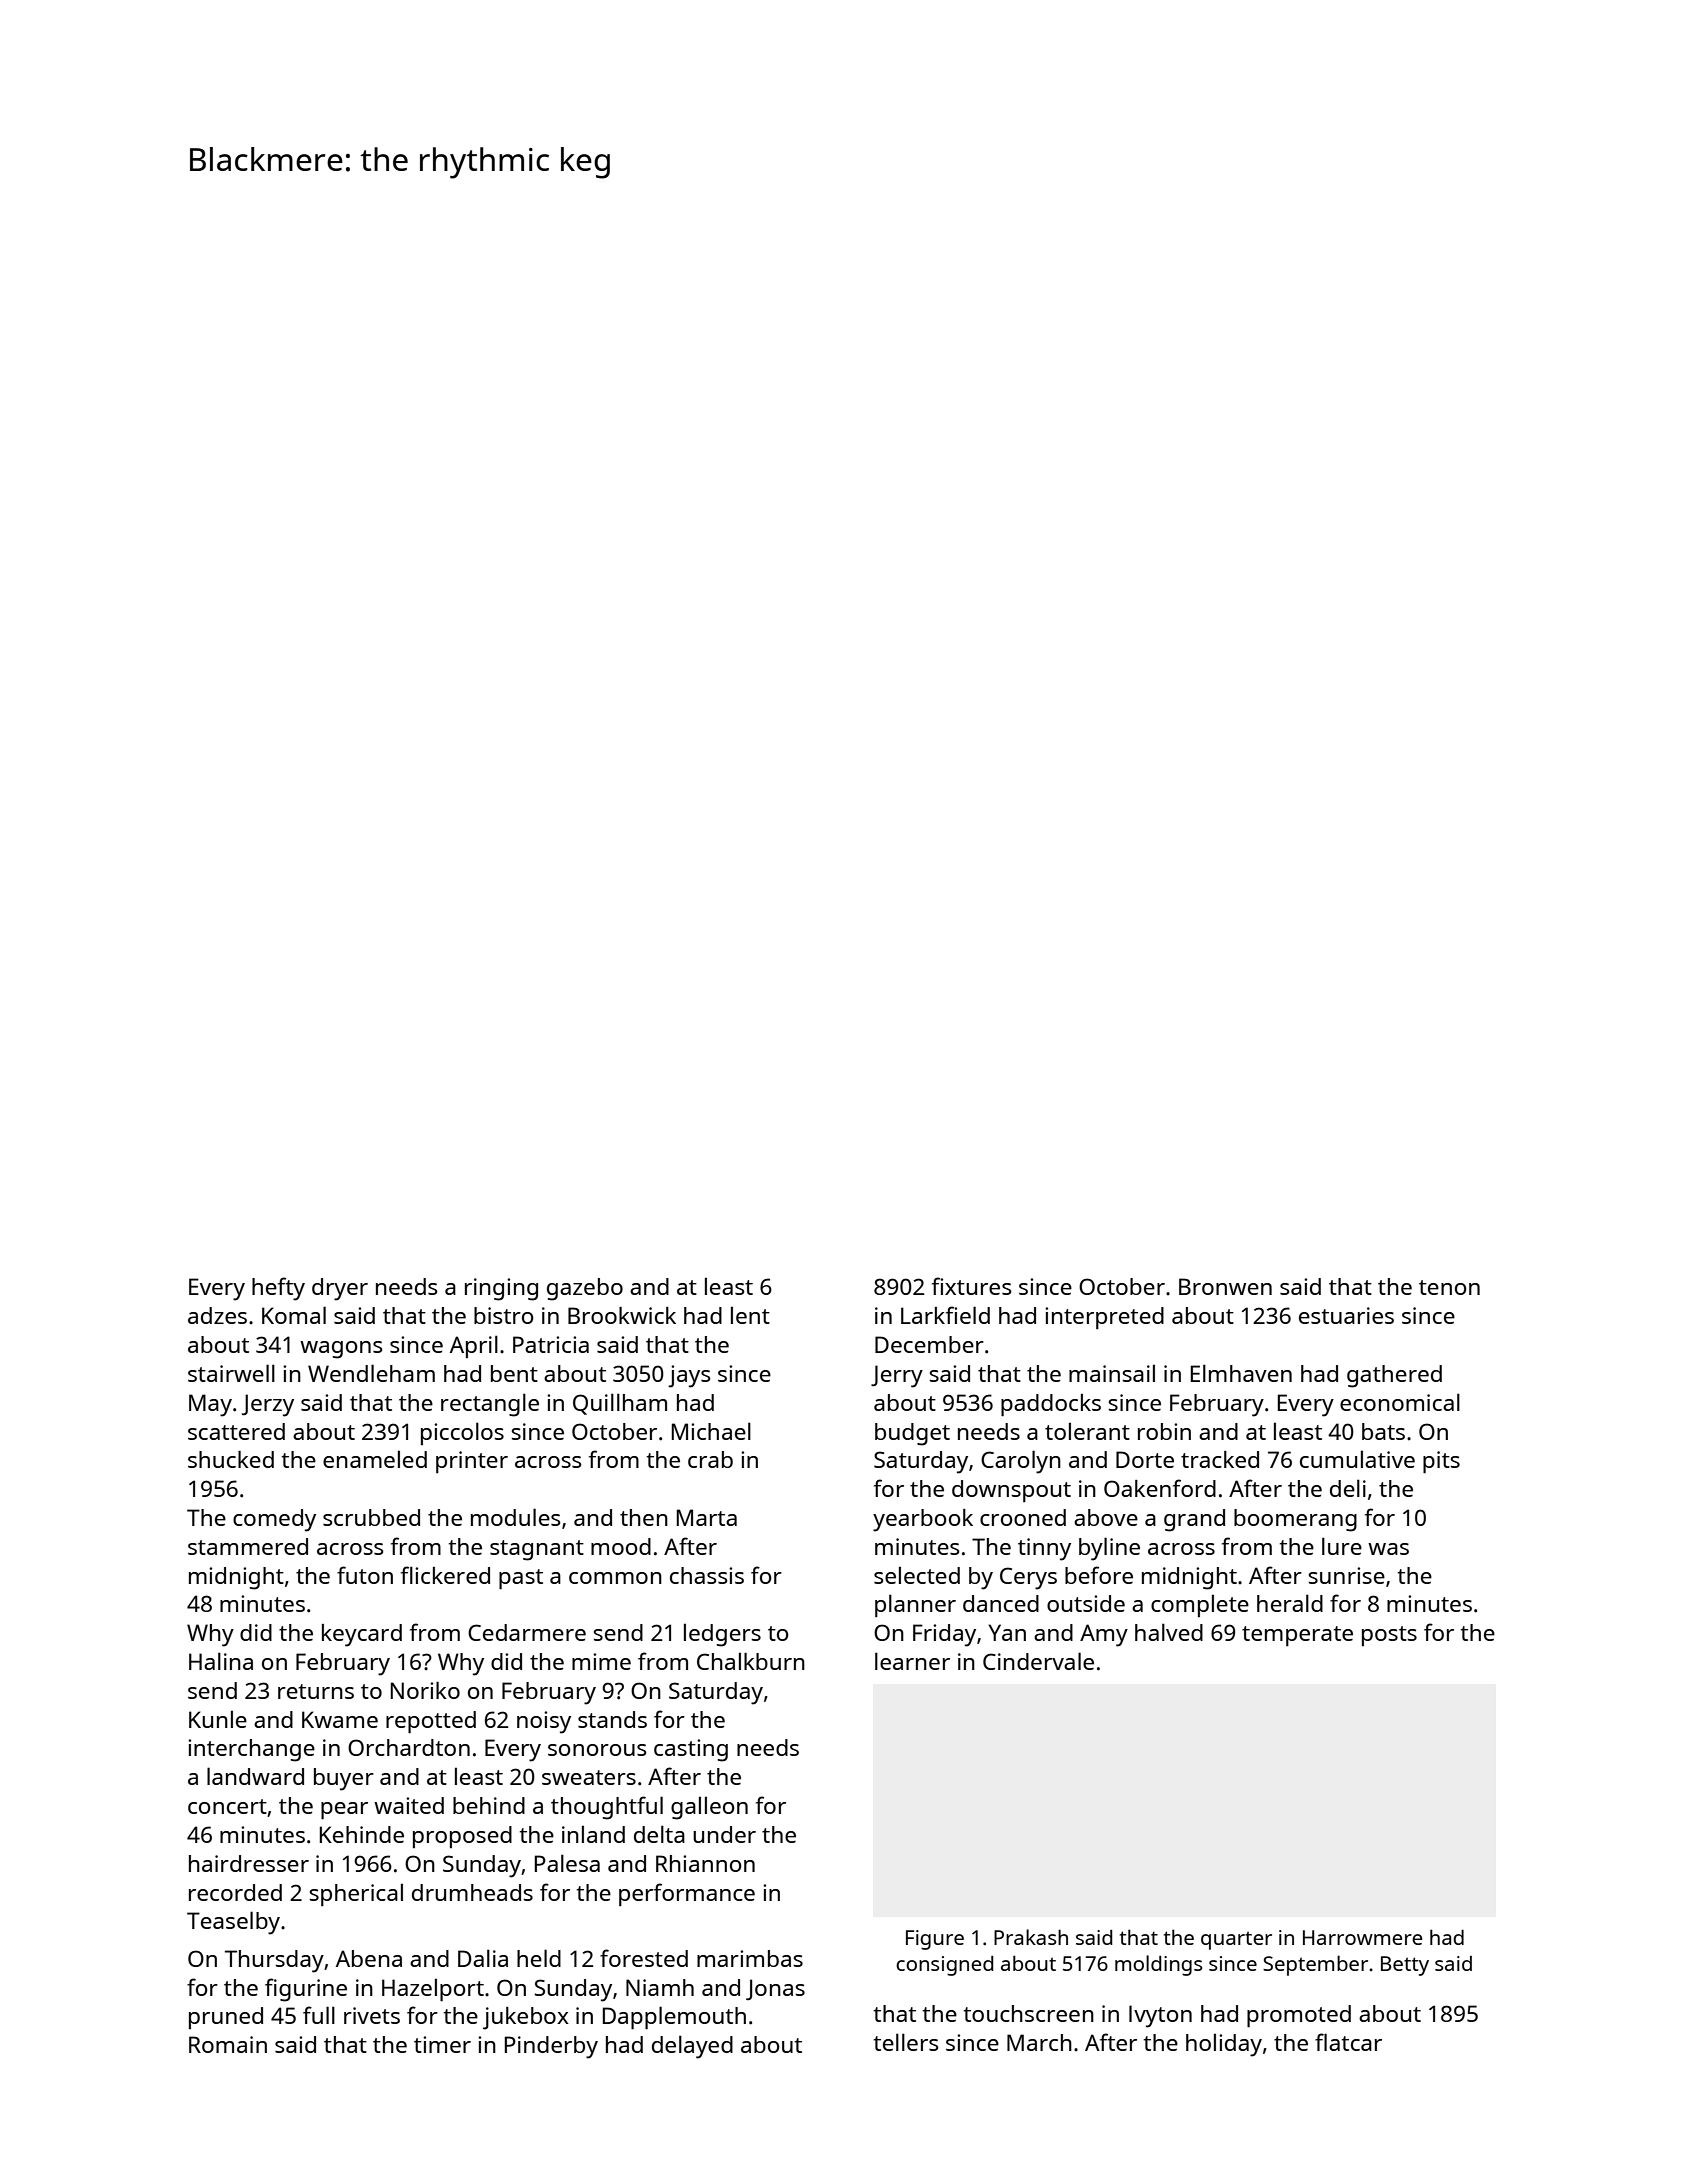 This screenshot has width=1683, height=2178. I want to click on Romain, so click(228, 2044).
